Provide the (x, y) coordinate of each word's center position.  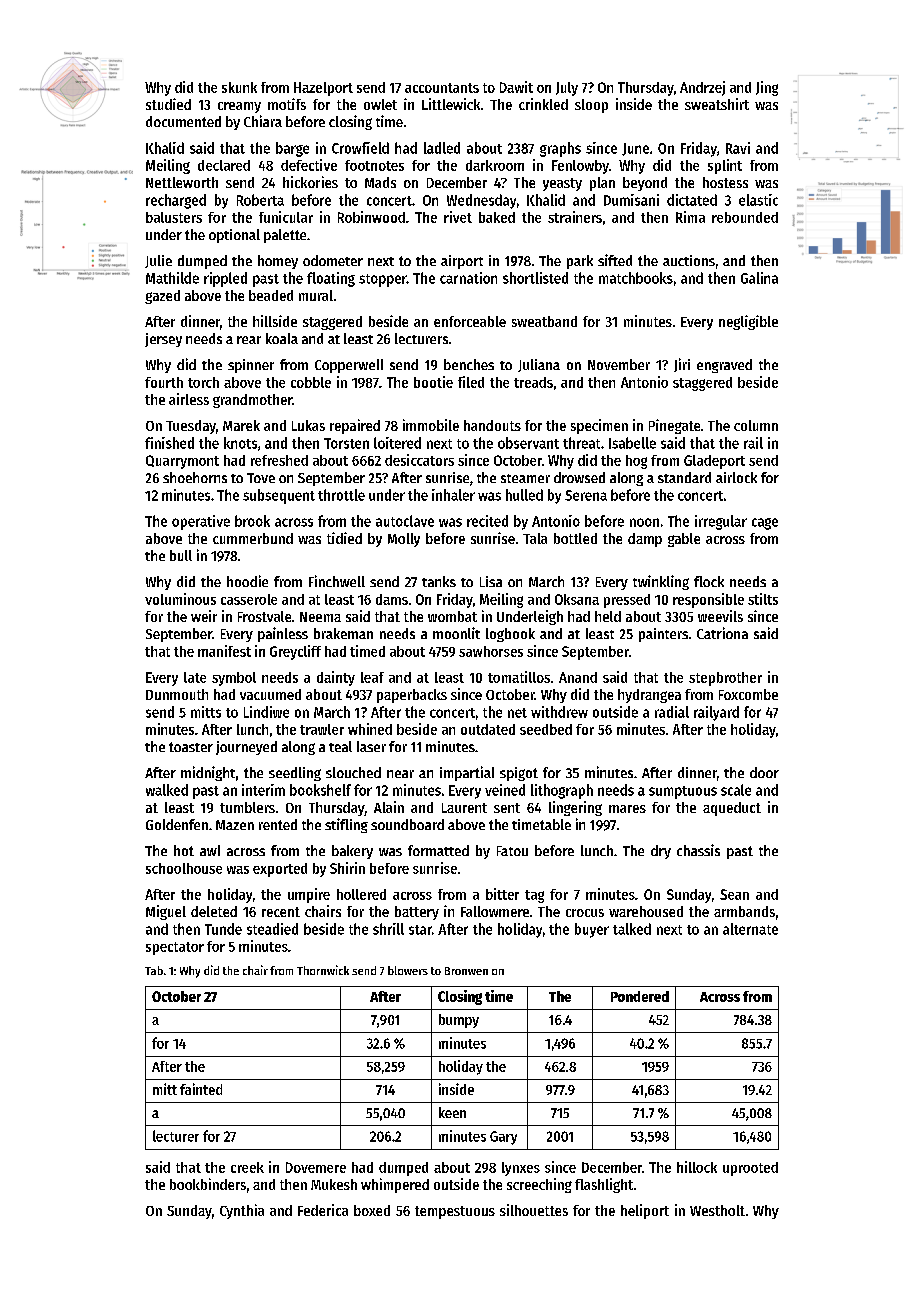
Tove (261, 478)
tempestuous (455, 1212)
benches (469, 364)
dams (392, 599)
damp (645, 540)
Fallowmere (495, 911)
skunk (239, 87)
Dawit (516, 87)
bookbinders (208, 1184)
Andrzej (702, 88)
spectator (175, 948)
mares (627, 809)
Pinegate (674, 426)
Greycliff (295, 652)
